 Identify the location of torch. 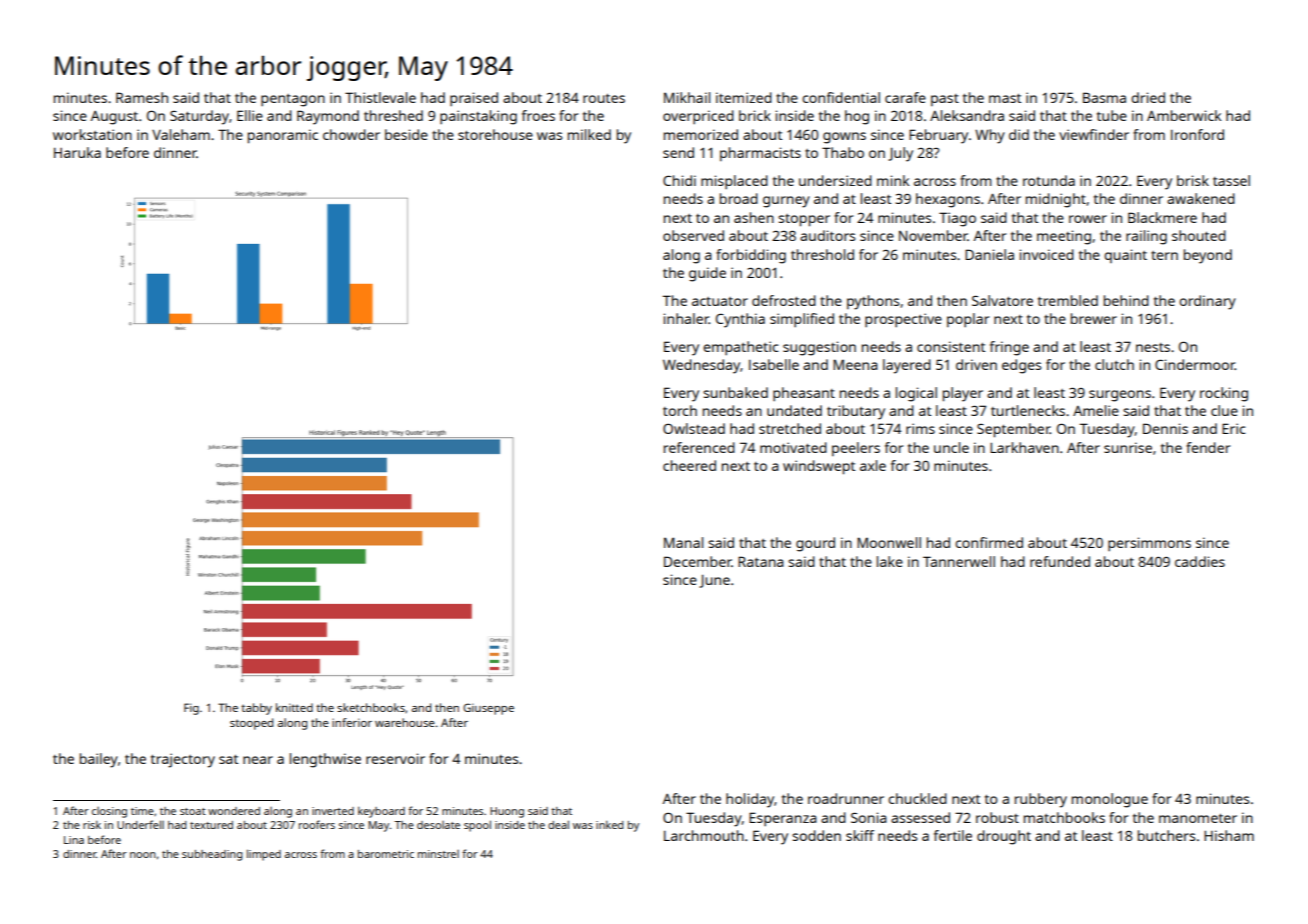
(680, 410).
